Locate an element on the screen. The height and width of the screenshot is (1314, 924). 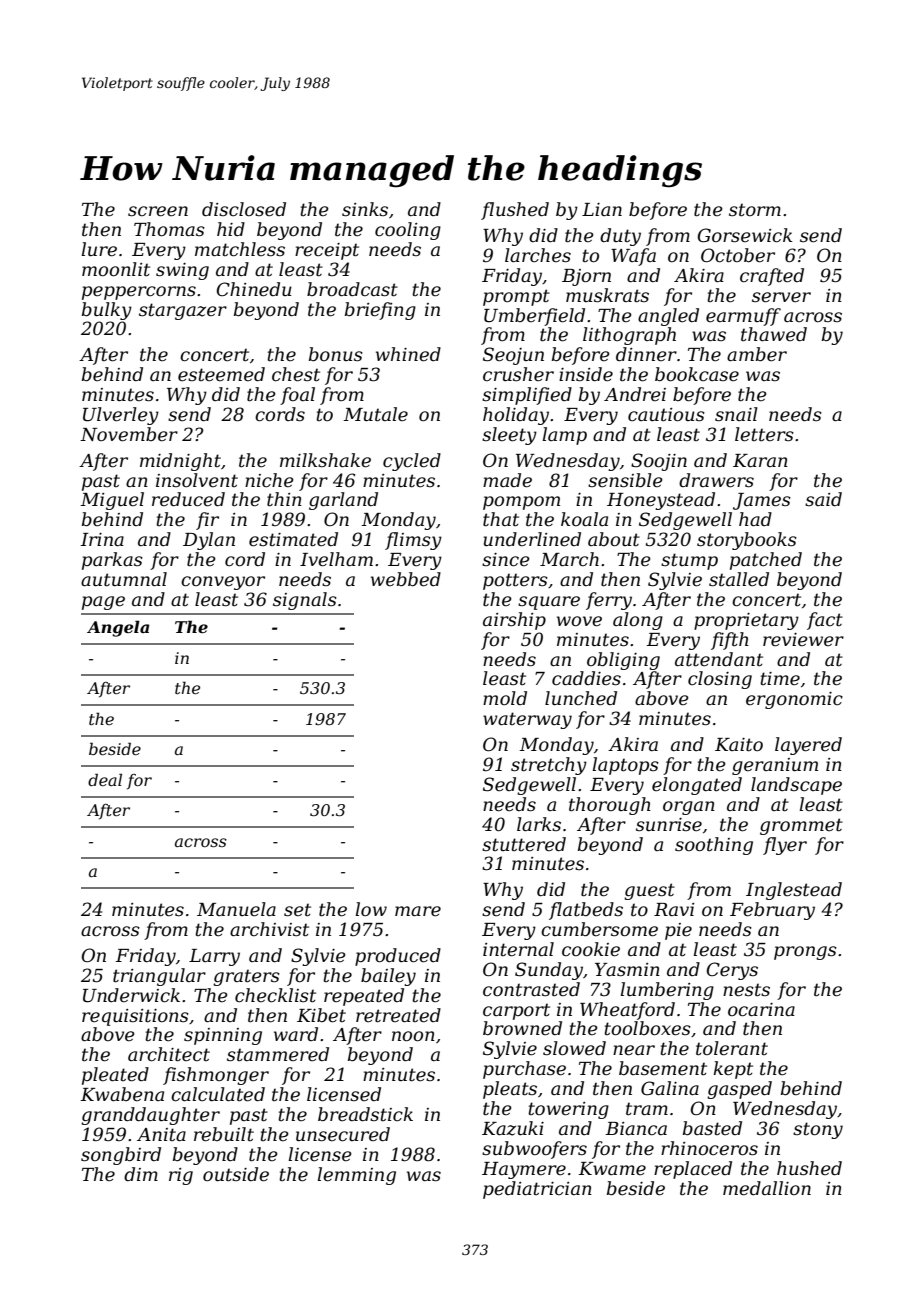
outside is located at coordinates (236, 1174).
